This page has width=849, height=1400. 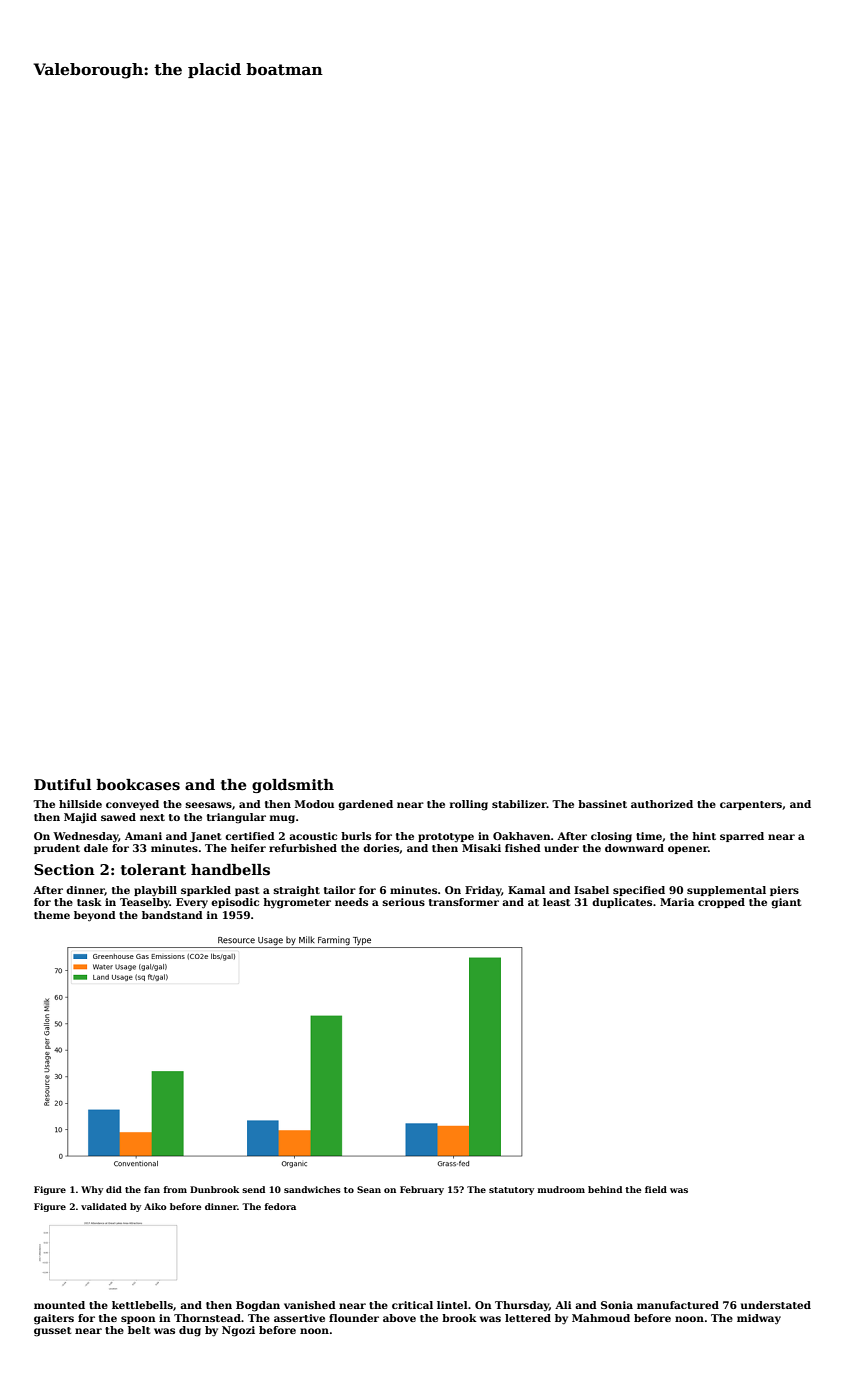 I want to click on Why, so click(x=92, y=1190).
